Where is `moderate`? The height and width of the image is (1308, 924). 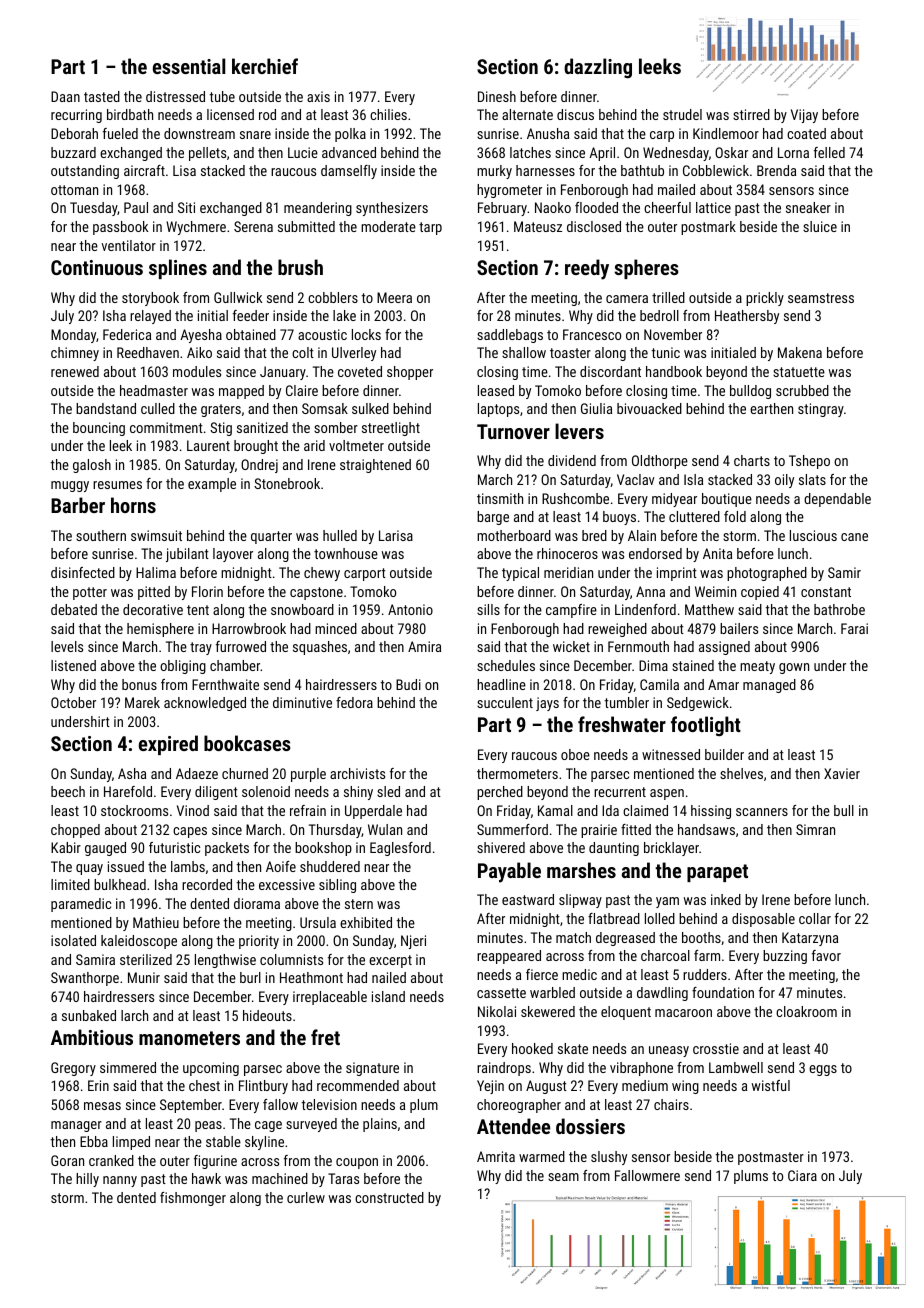 moderate is located at coordinates (388, 226).
